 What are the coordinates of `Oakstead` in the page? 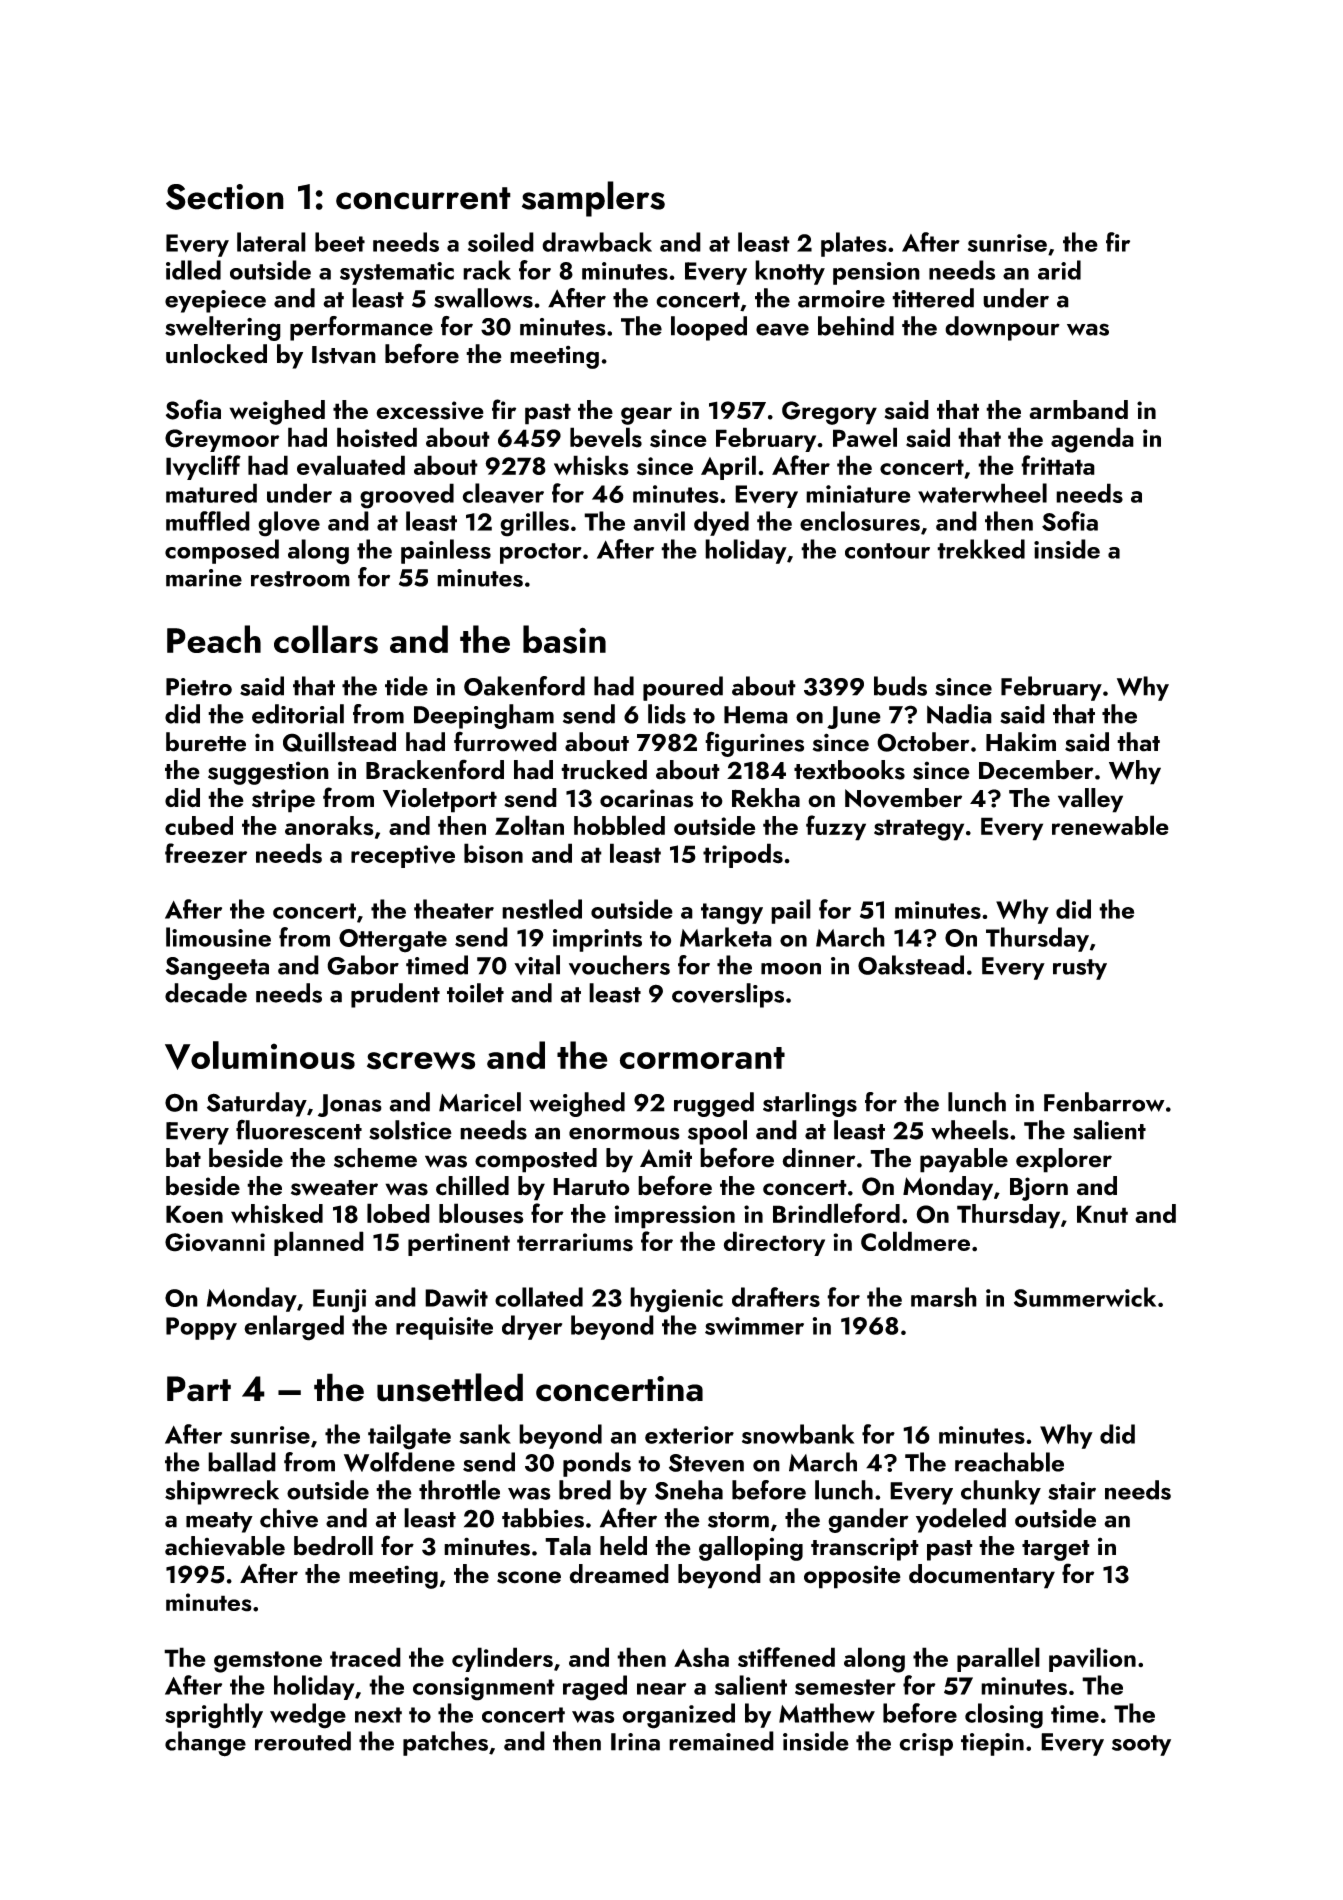 It's located at (911, 965).
